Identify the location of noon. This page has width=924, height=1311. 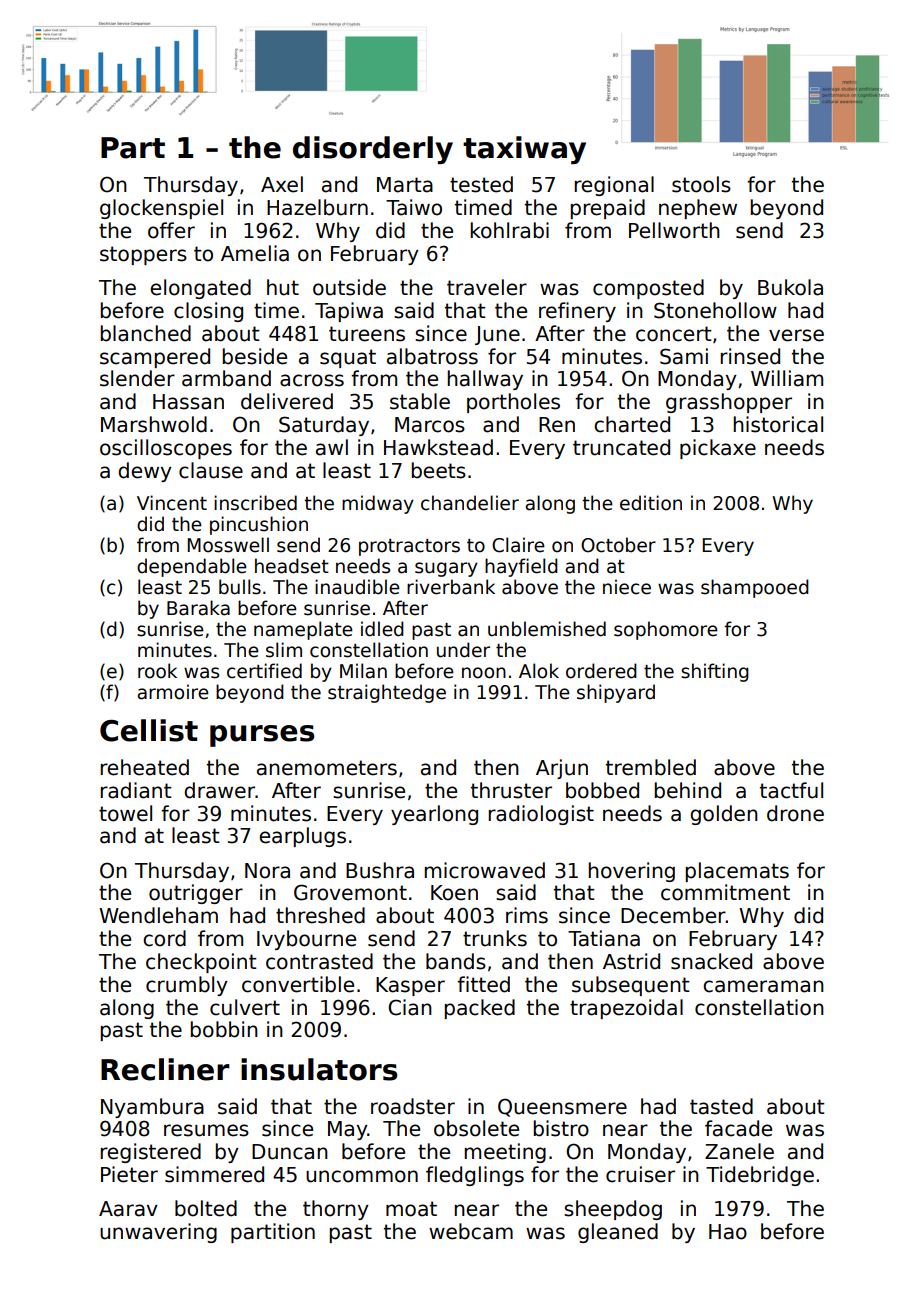
(484, 673).
